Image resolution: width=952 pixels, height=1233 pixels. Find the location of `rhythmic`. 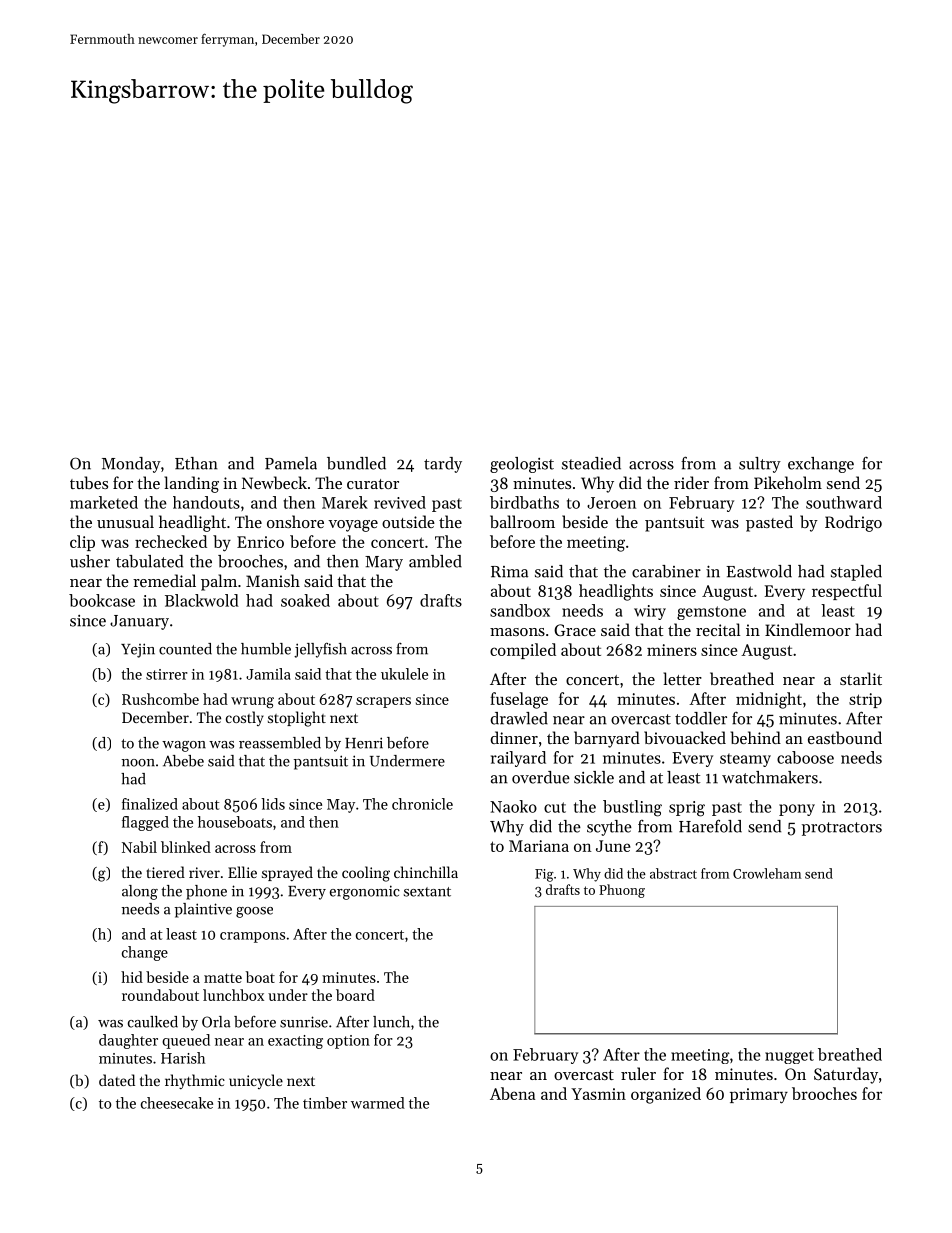

rhythmic is located at coordinates (195, 1081).
